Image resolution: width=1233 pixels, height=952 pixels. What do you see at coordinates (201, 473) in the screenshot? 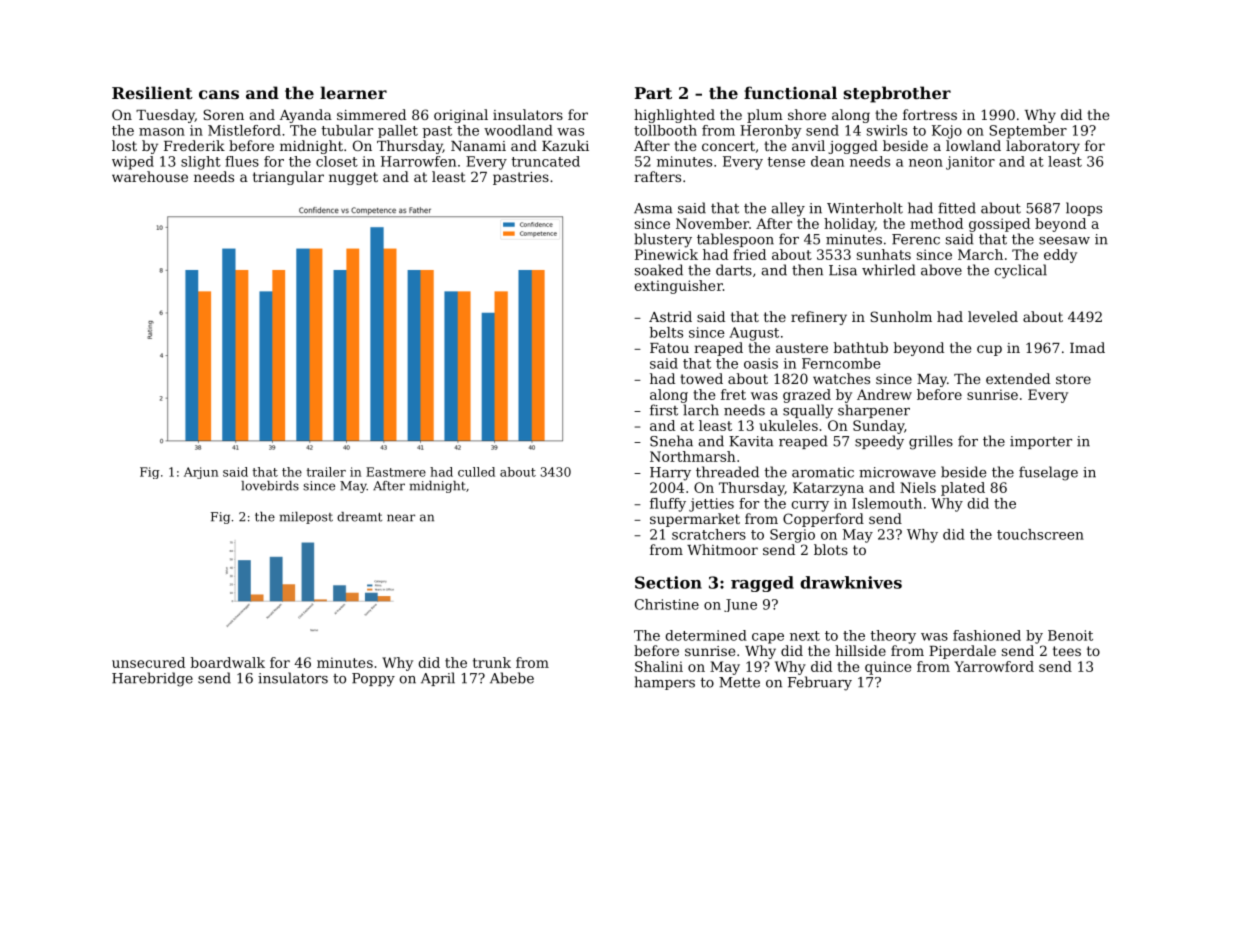
I see `Arjun` at bounding box center [201, 473].
